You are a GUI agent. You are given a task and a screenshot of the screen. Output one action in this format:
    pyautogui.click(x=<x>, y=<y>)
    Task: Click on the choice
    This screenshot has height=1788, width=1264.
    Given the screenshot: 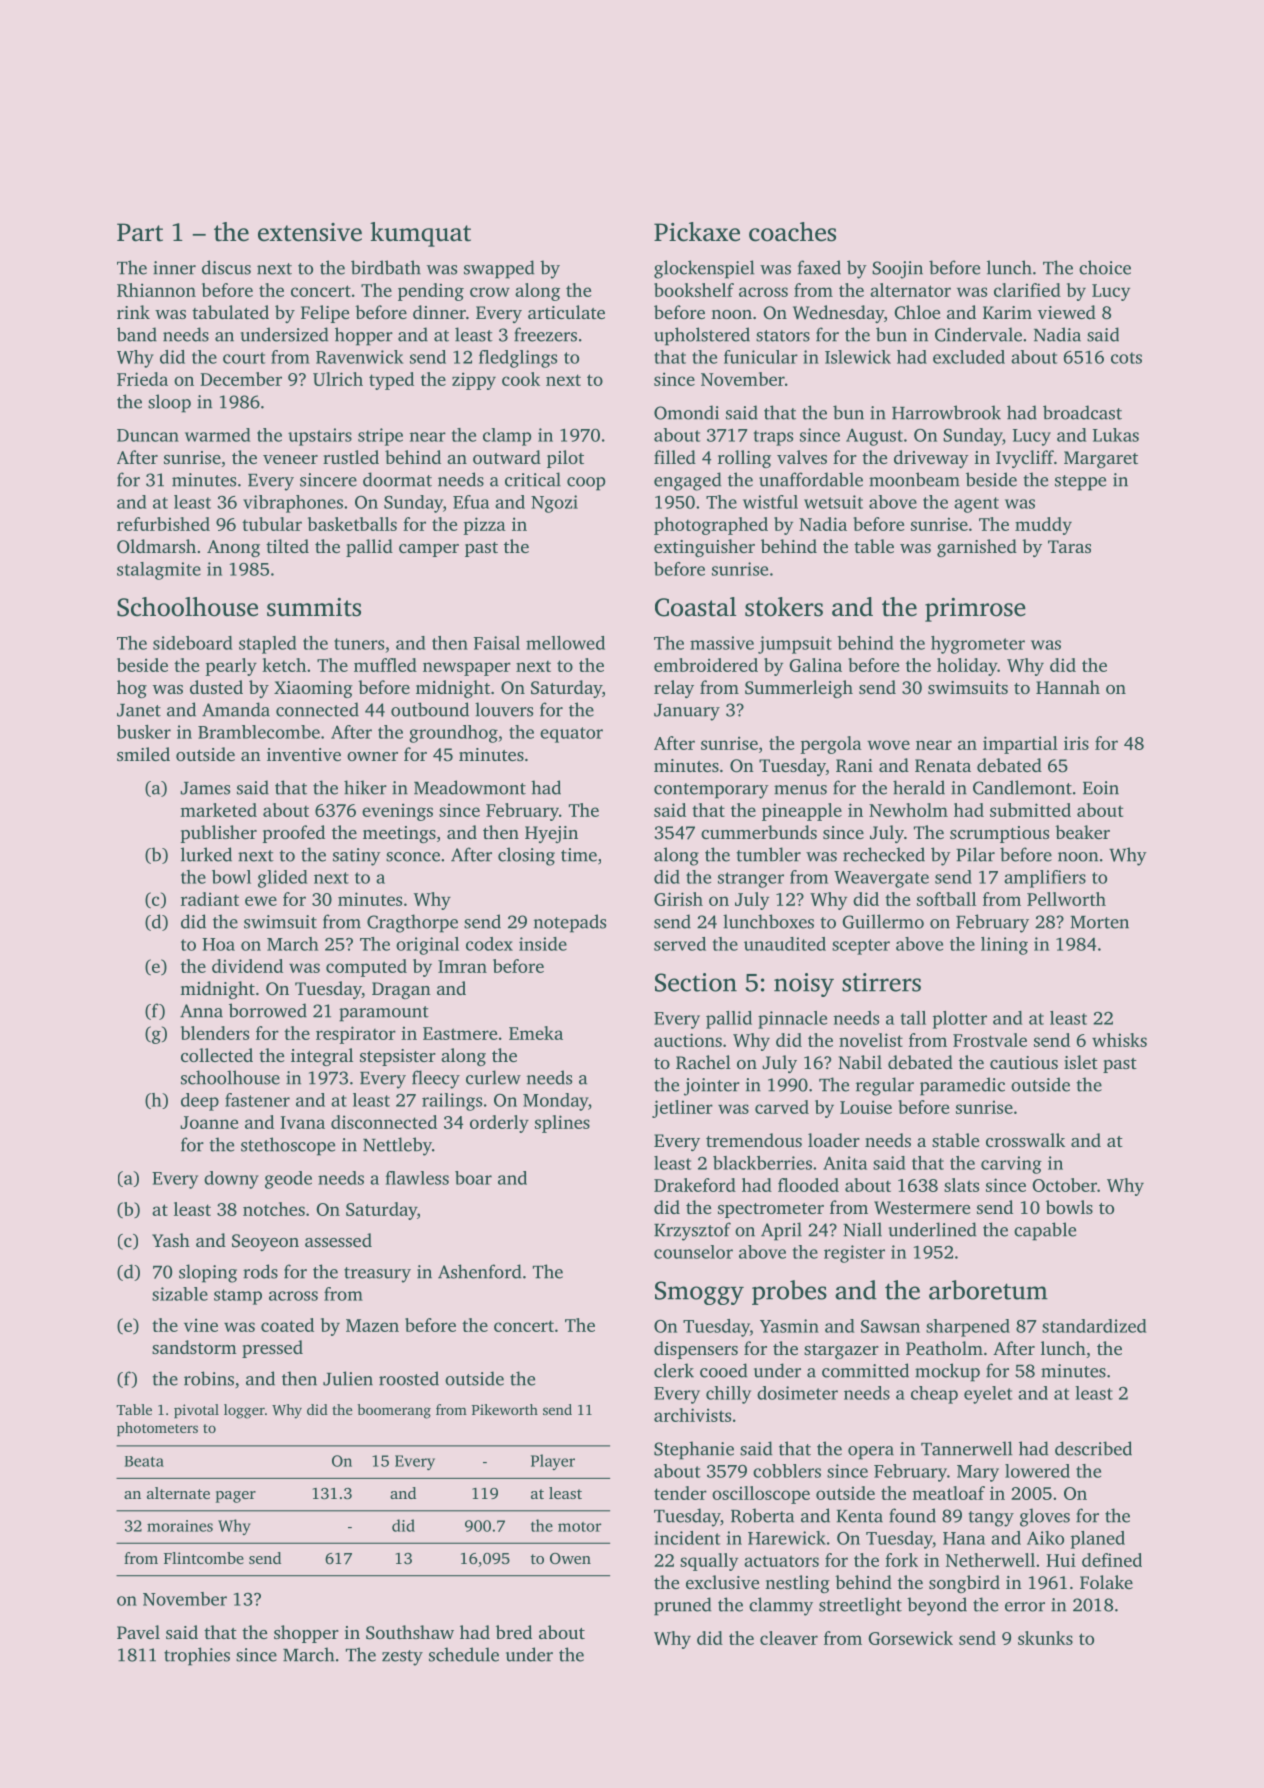 What is the action you would take?
    pyautogui.click(x=1105, y=267)
